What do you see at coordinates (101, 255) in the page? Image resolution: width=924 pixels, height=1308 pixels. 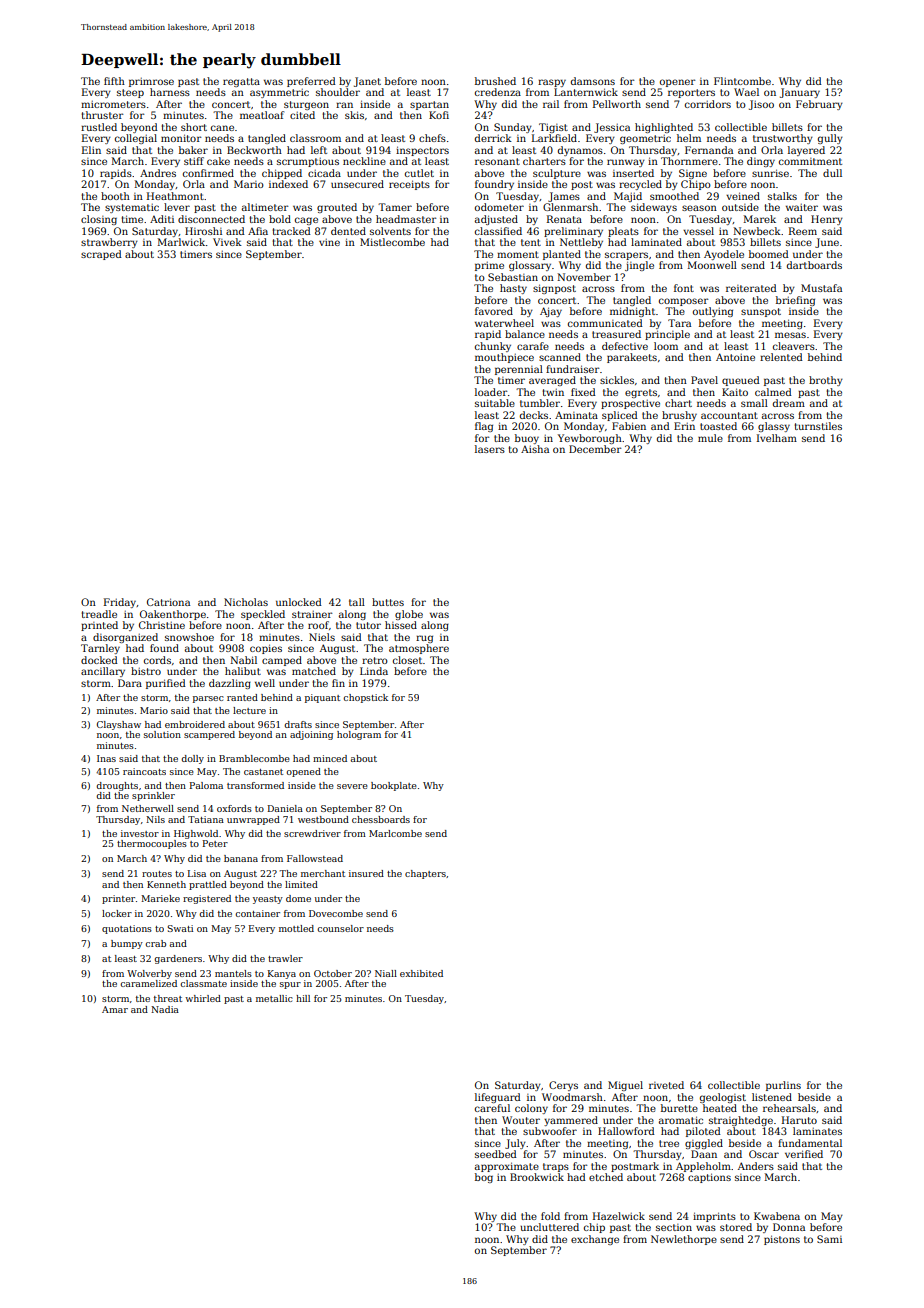 I see `scraped` at bounding box center [101, 255].
